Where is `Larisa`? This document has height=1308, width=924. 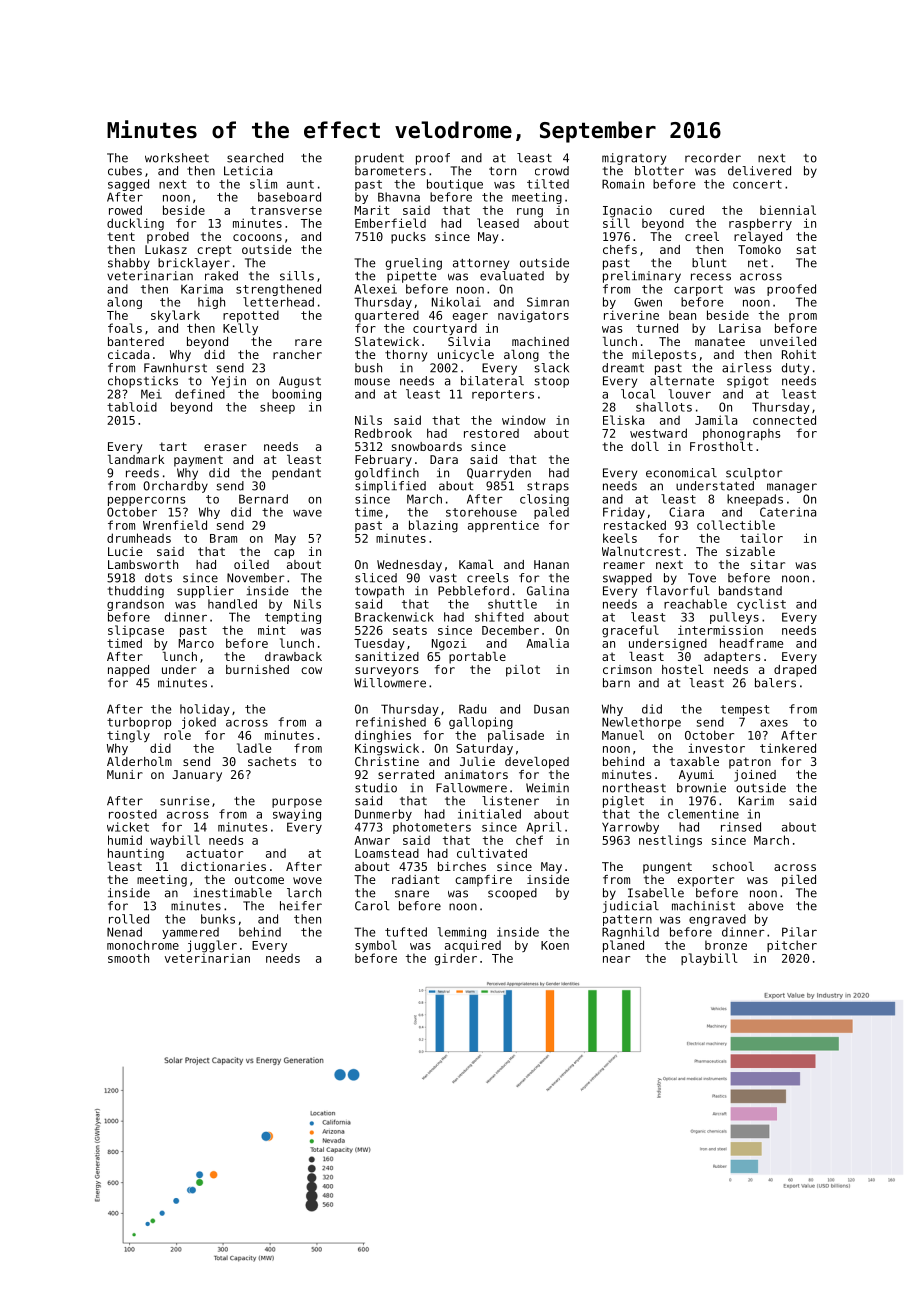
Larisa is located at coordinates (740, 328).
